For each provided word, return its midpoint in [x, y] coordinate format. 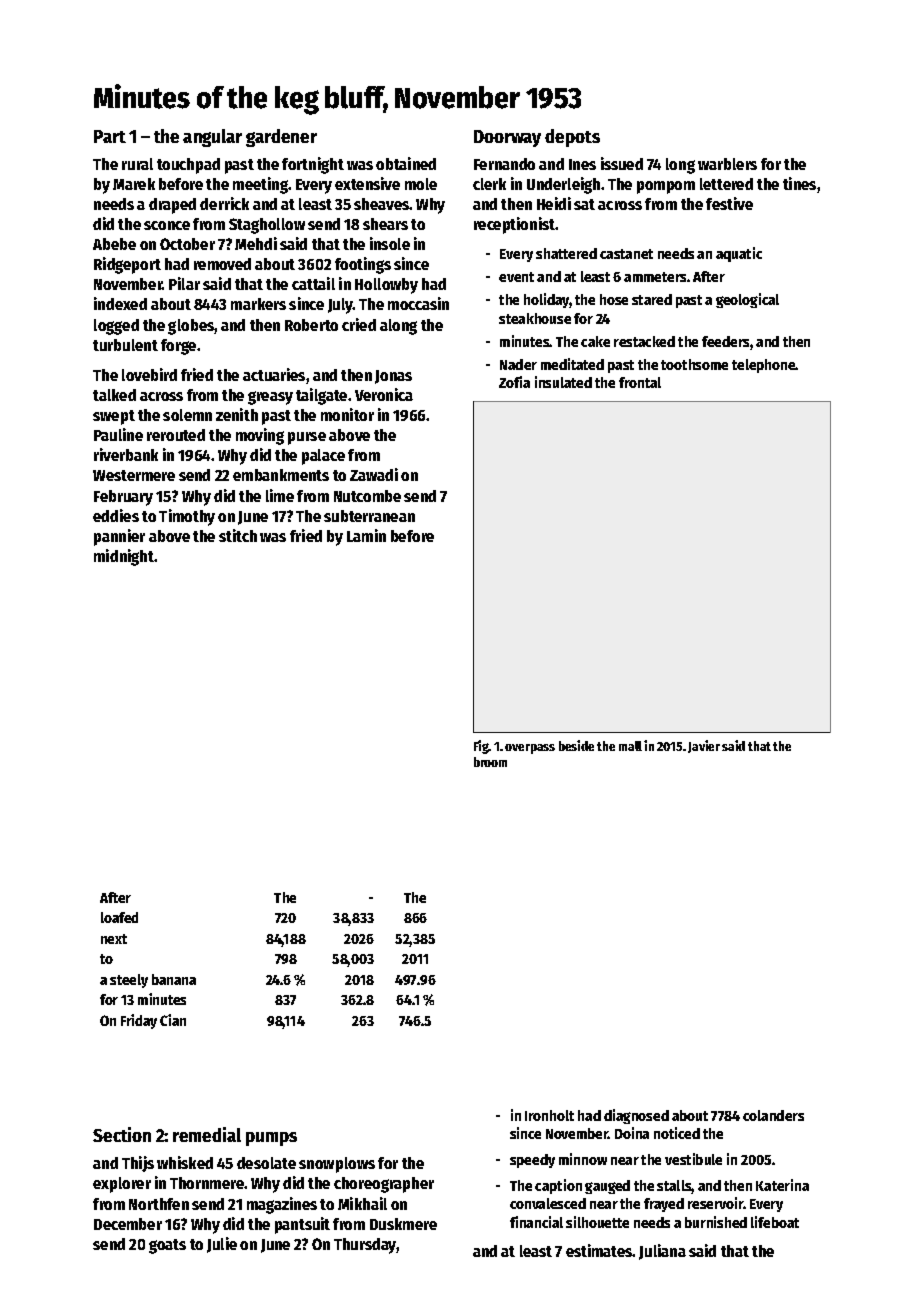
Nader [518, 364]
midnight [124, 557]
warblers [727, 164]
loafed [119, 917]
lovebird [149, 374]
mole [421, 184]
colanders [773, 1115]
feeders [725, 341]
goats [167, 1246]
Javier [704, 746]
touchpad [188, 166]
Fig [481, 747]
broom [490, 762]
